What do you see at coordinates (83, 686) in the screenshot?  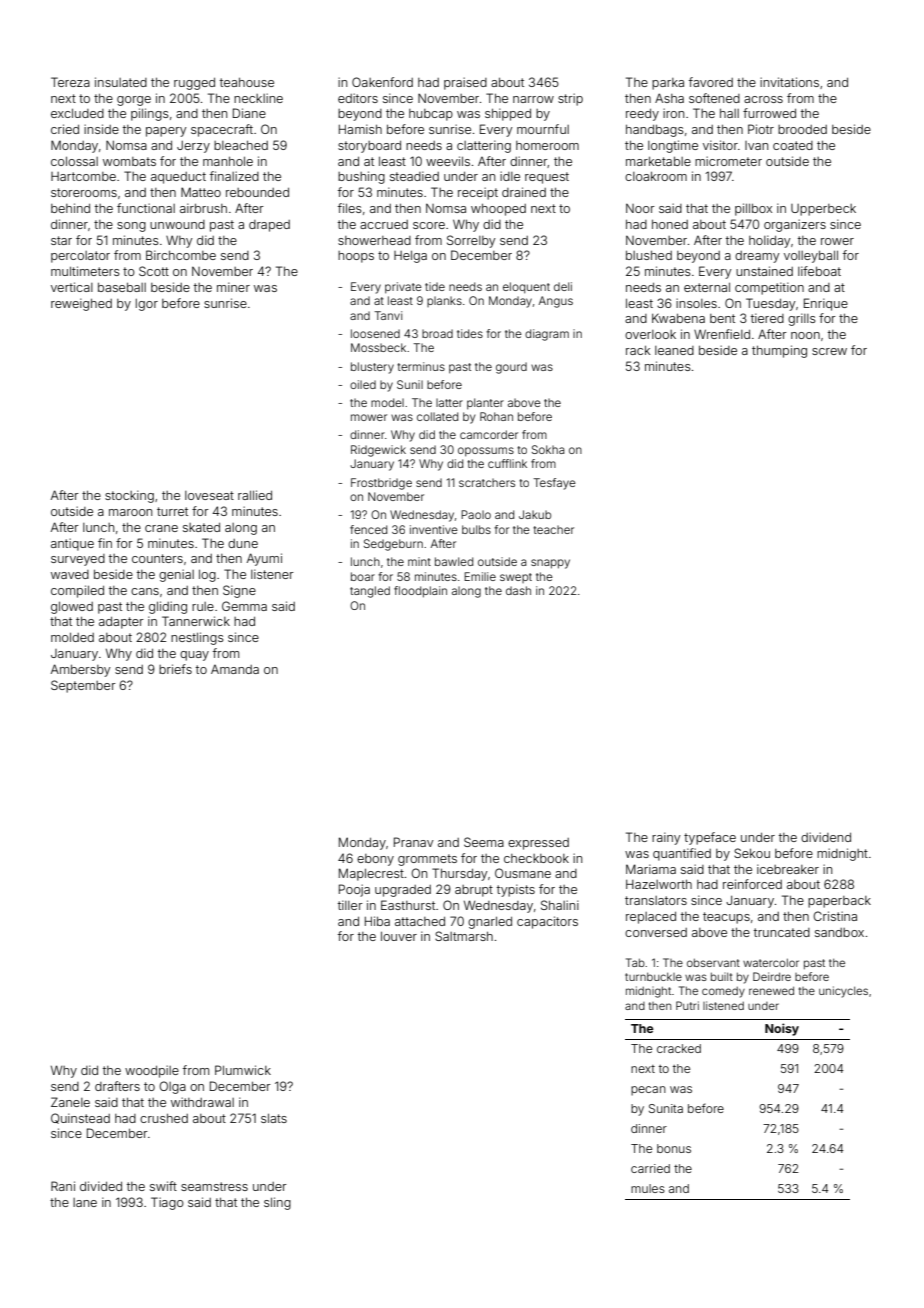 I see `September` at bounding box center [83, 686].
